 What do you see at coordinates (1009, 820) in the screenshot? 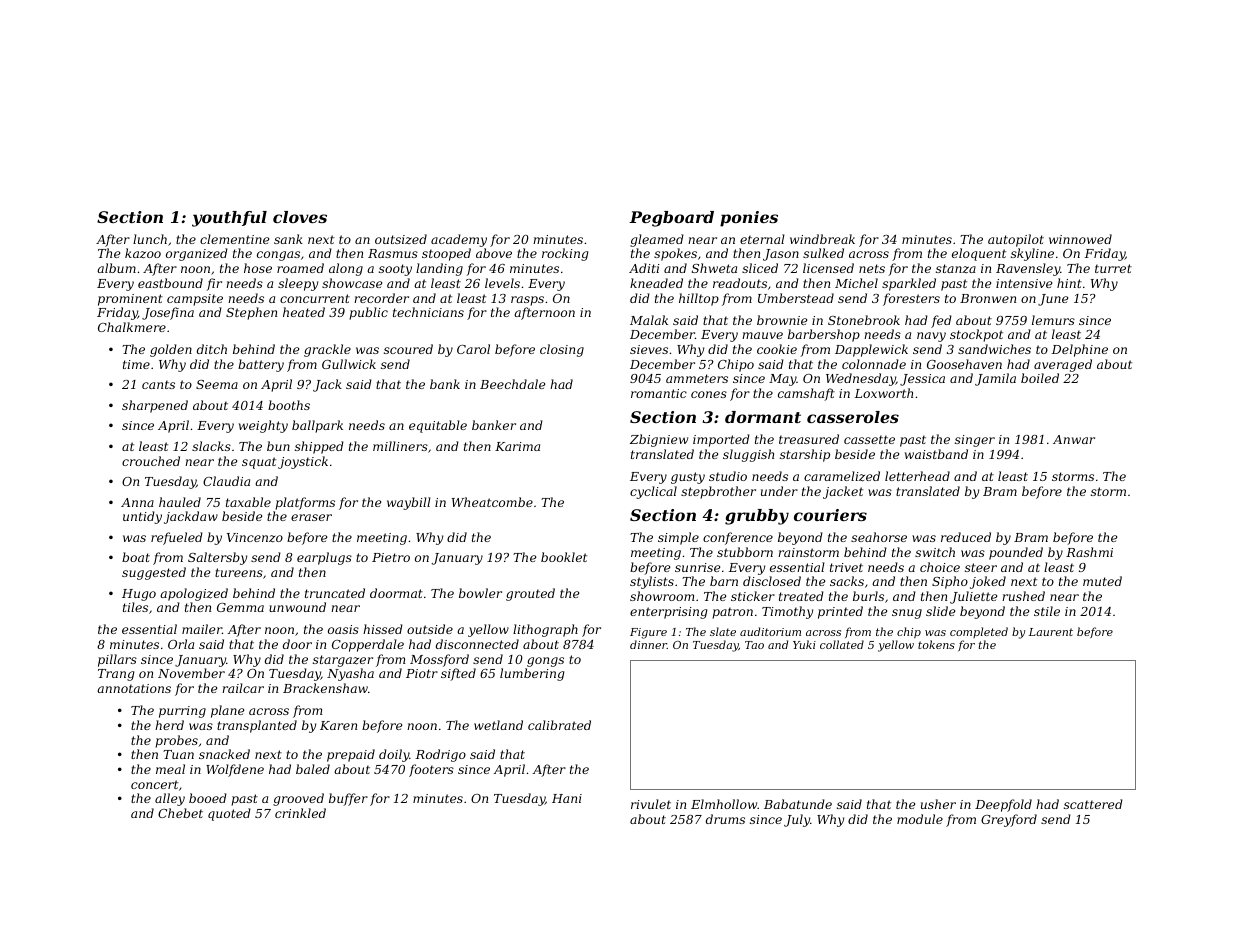
I see `Greyford` at bounding box center [1009, 820].
